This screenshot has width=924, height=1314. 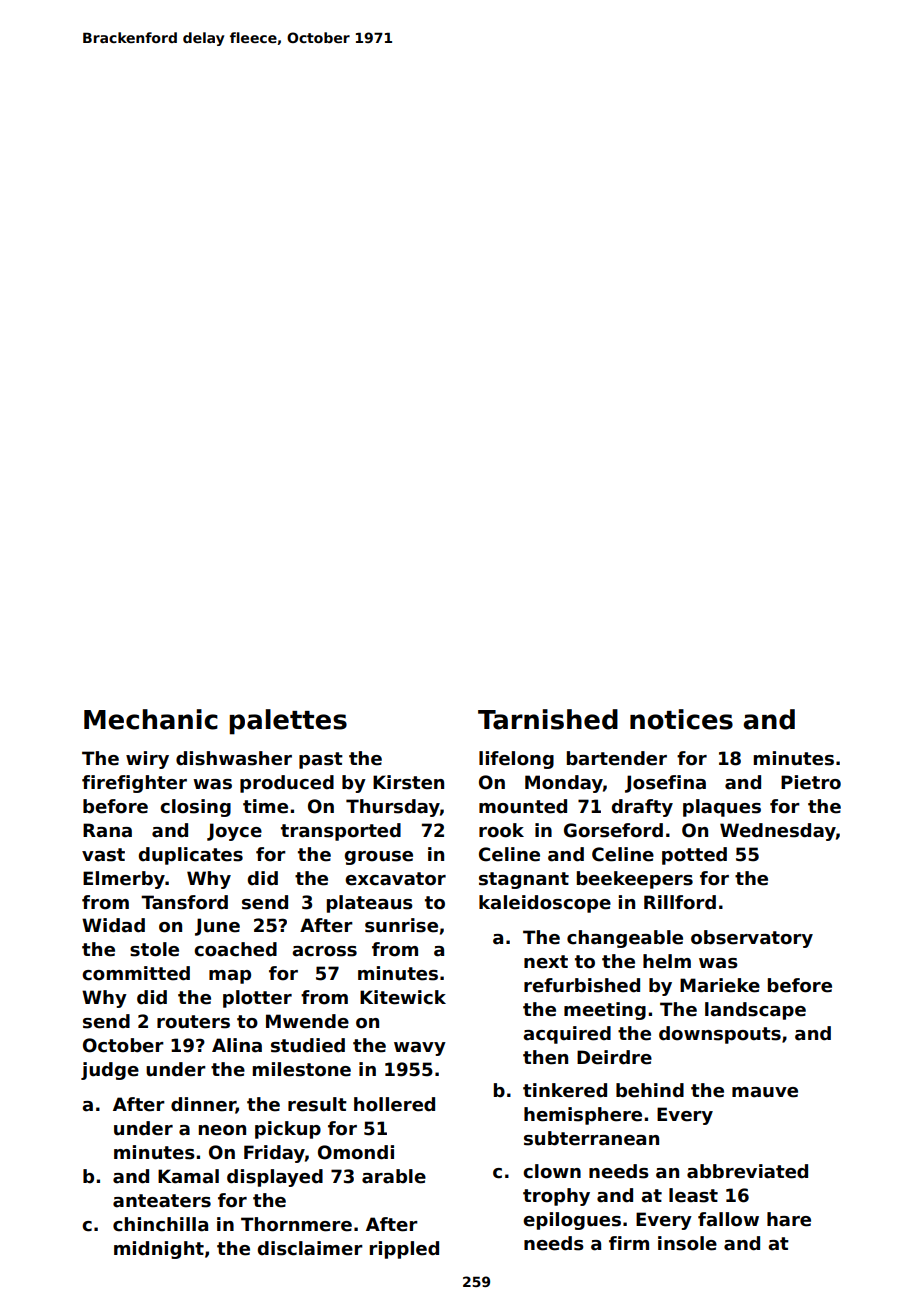 What do you see at coordinates (324, 951) in the screenshot?
I see `across` at bounding box center [324, 951].
